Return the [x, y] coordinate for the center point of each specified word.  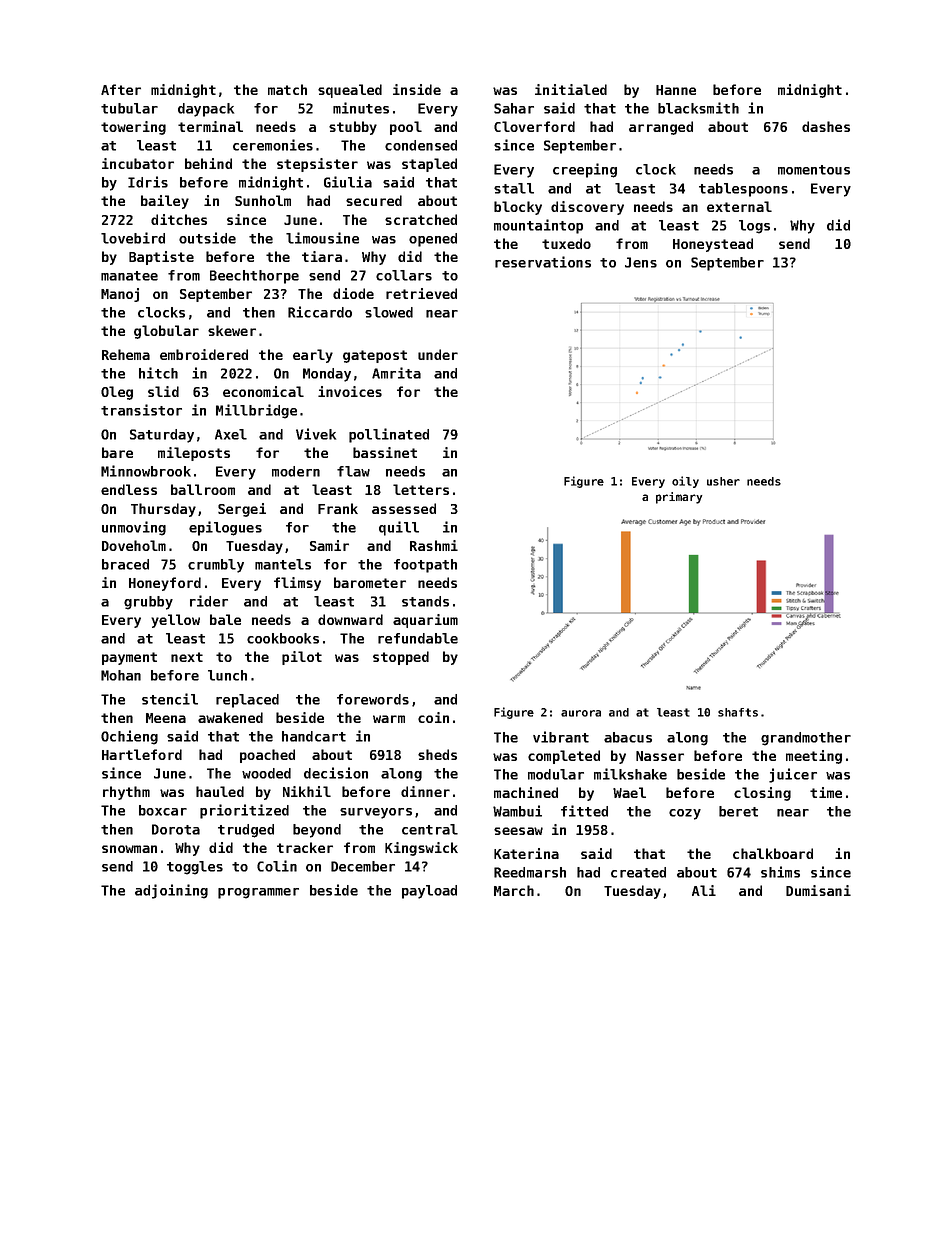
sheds [437, 754]
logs [754, 227]
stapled [429, 165]
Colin [277, 866]
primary [679, 498]
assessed [404, 508]
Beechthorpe [254, 277]
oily [685, 482]
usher [723, 481]
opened [433, 240]
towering [133, 128]
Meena [166, 718]
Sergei [242, 510]
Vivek [316, 434]
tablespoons [743, 190]
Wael [629, 792]
